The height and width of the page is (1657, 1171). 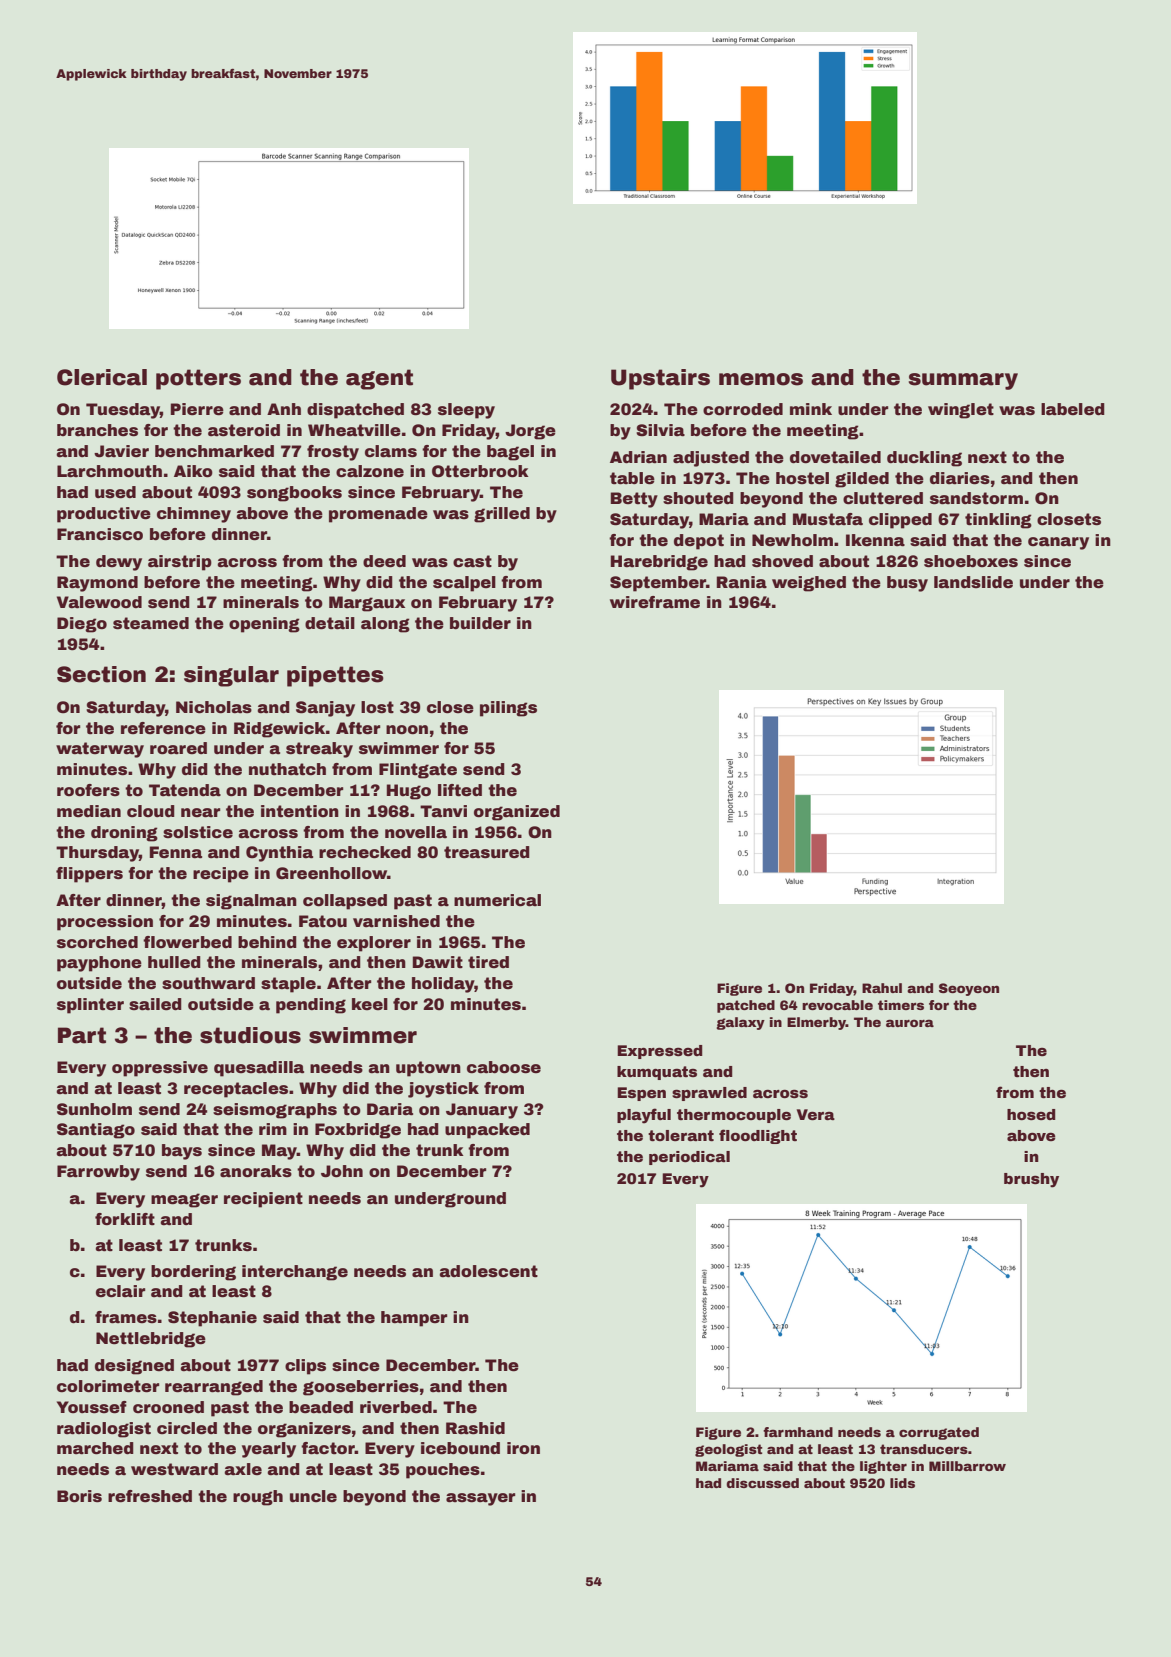 What do you see at coordinates (488, 962) in the page?
I see `tired` at bounding box center [488, 962].
